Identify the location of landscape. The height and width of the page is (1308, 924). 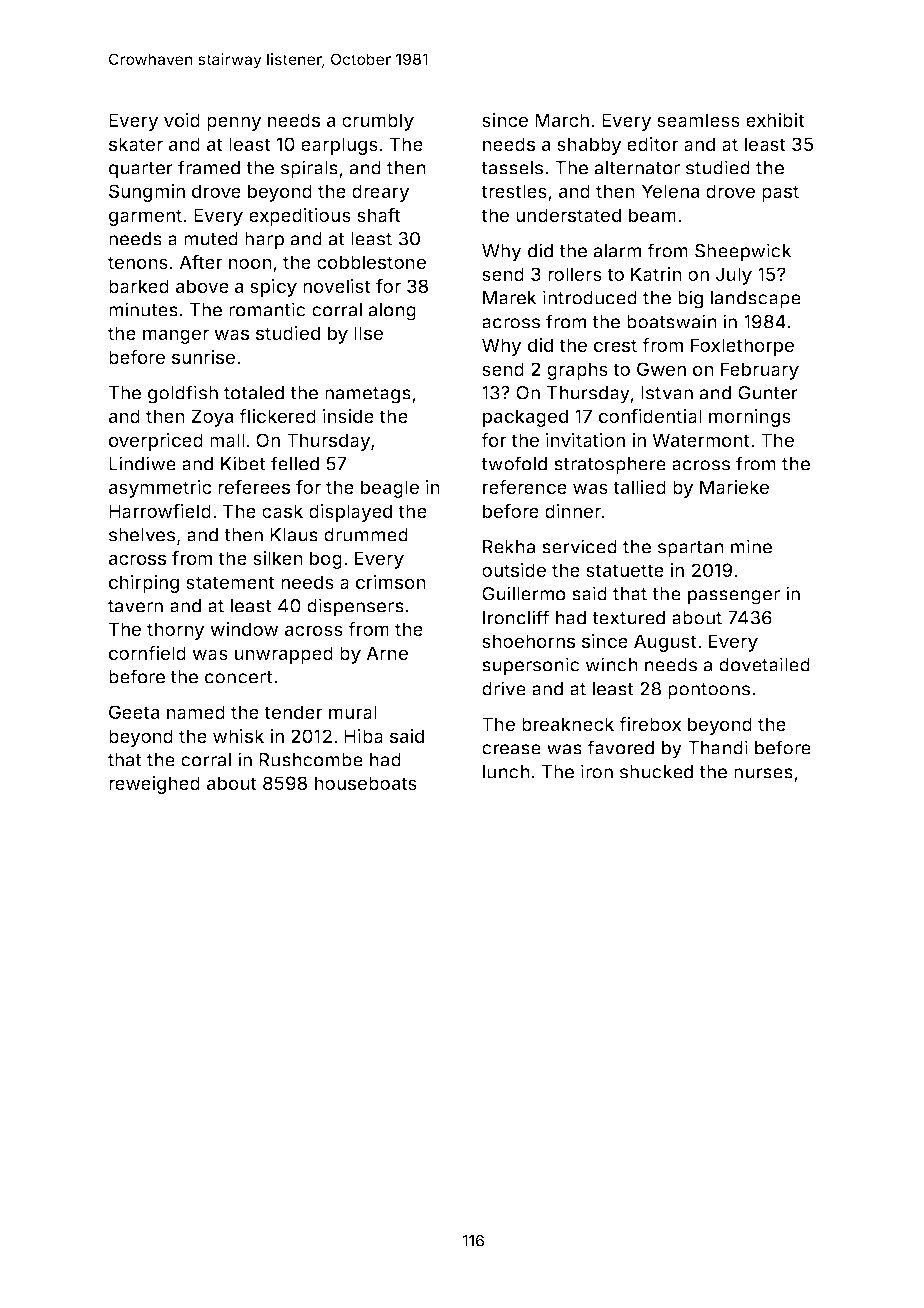
(756, 300).
